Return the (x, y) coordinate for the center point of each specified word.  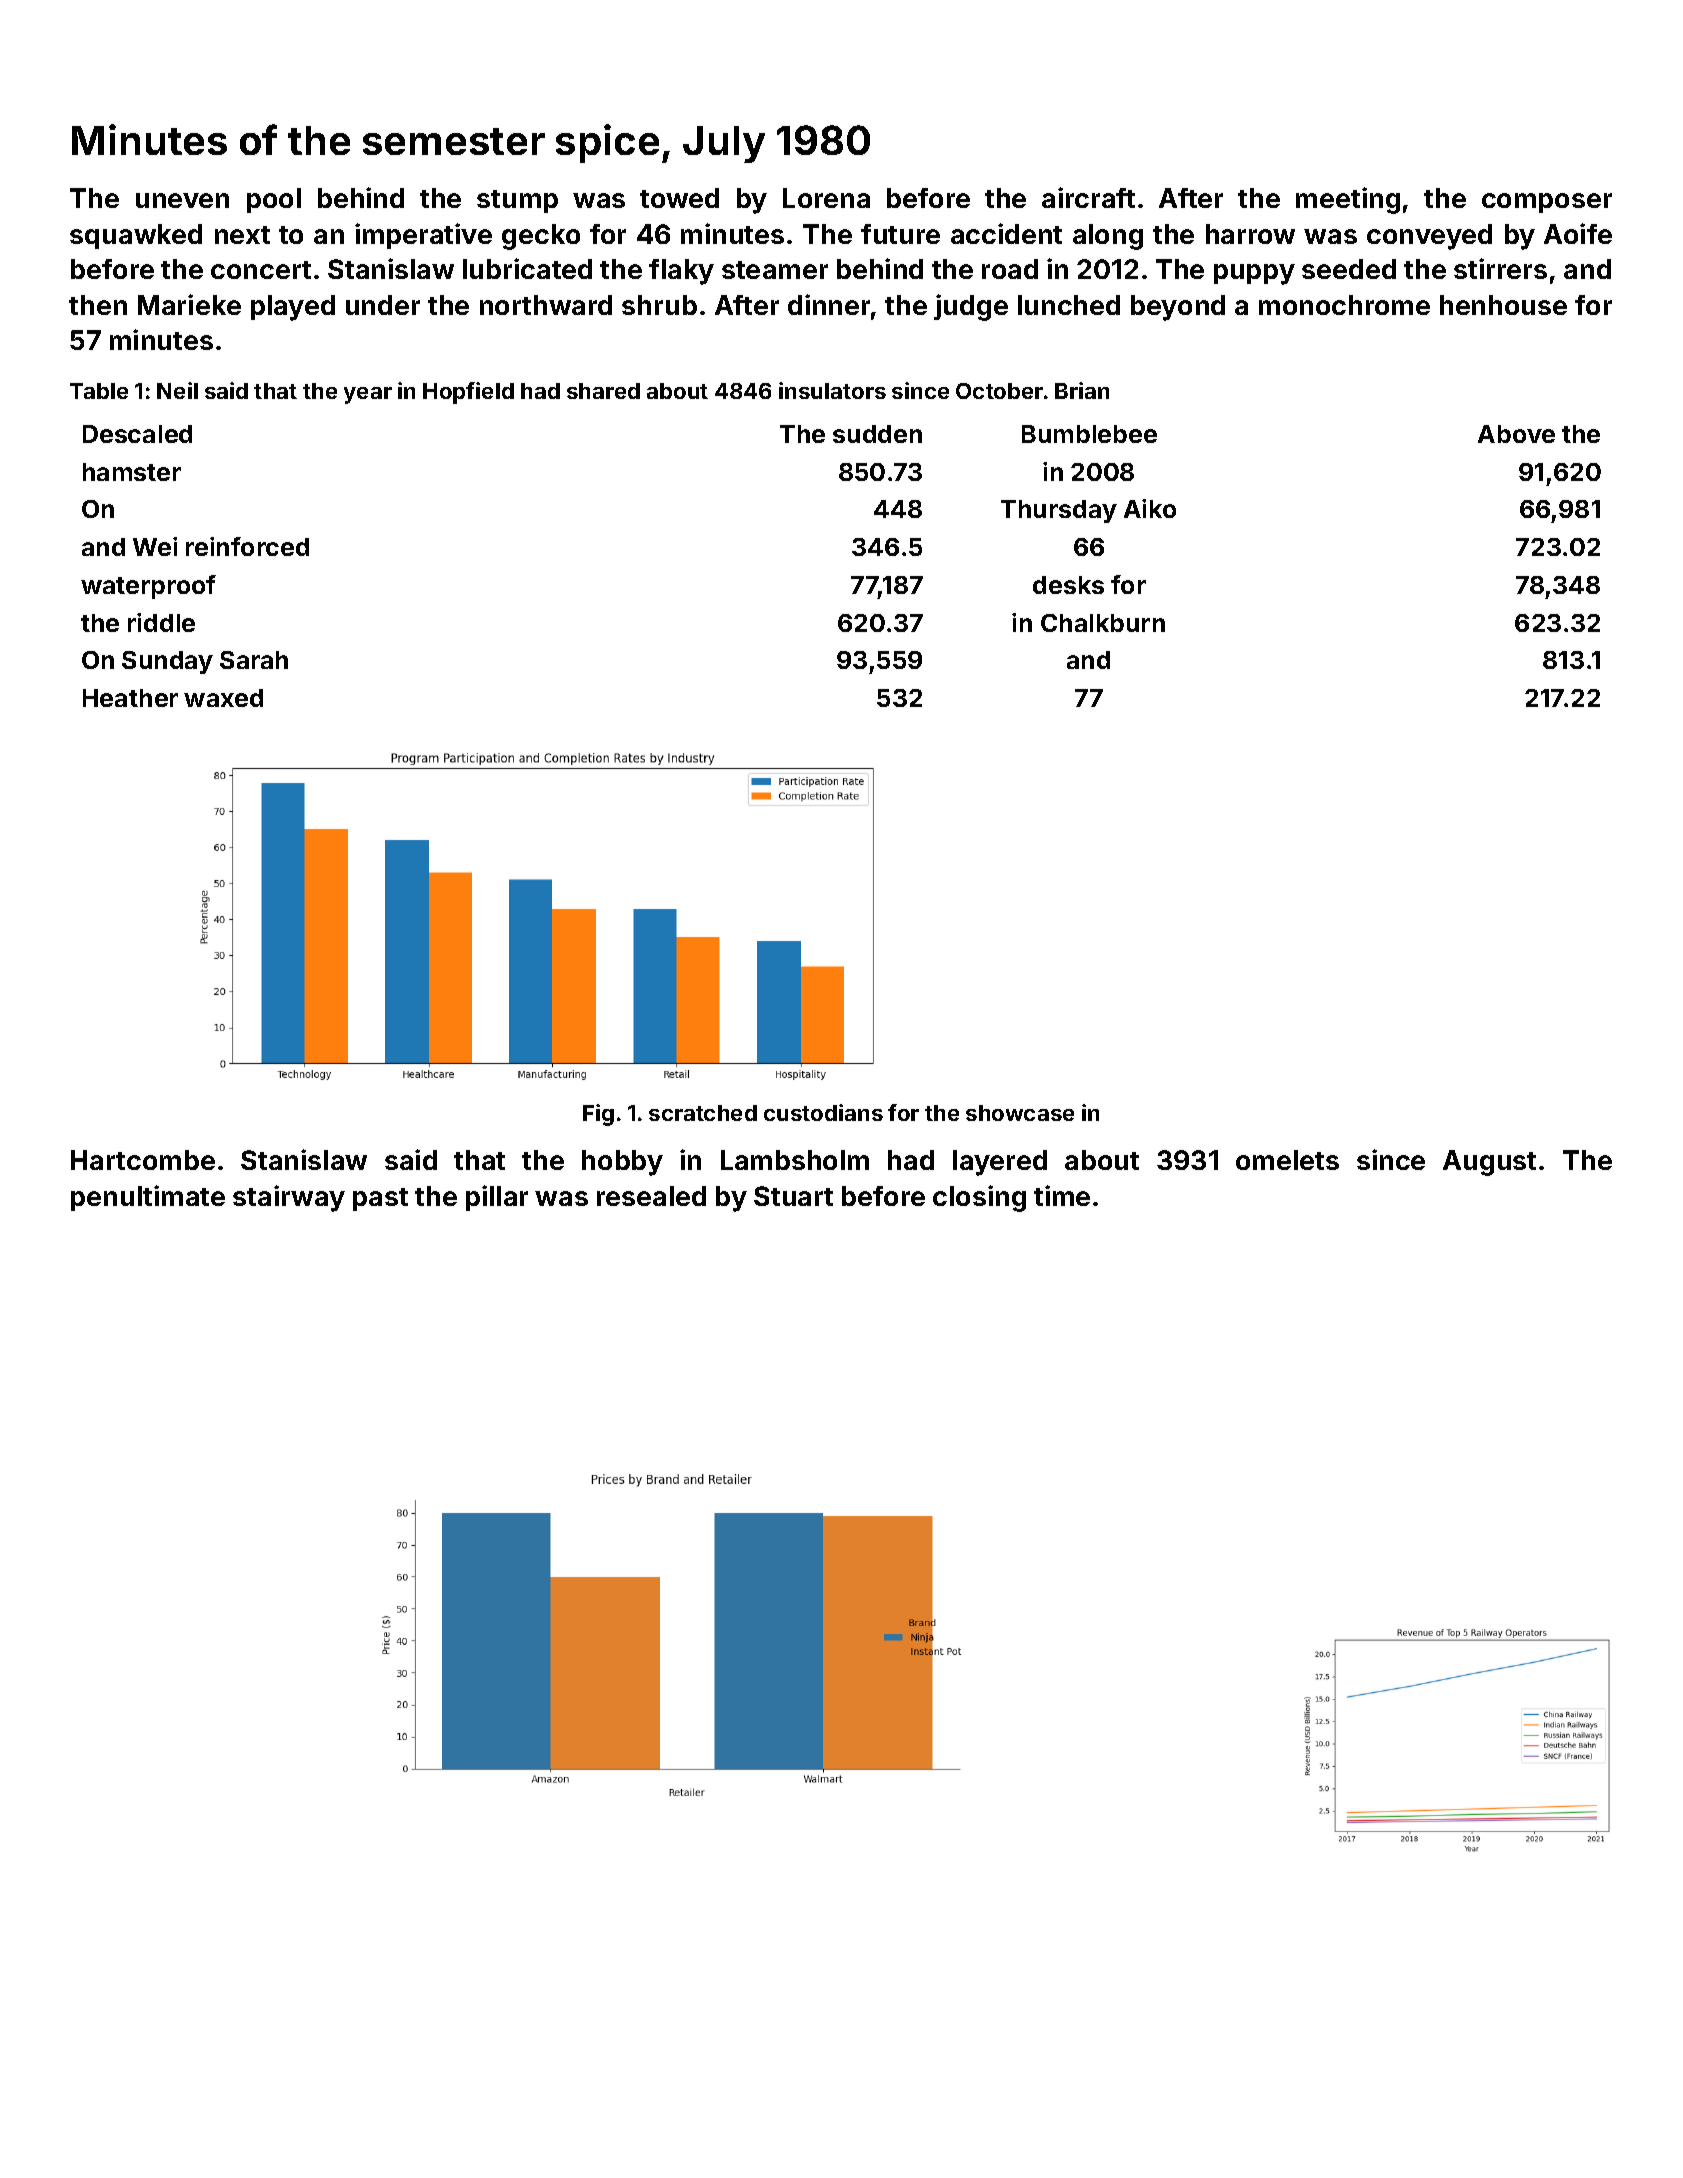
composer (1547, 203)
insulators (832, 390)
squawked (136, 236)
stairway (289, 1198)
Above (1516, 434)
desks (1068, 585)
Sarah (254, 660)
